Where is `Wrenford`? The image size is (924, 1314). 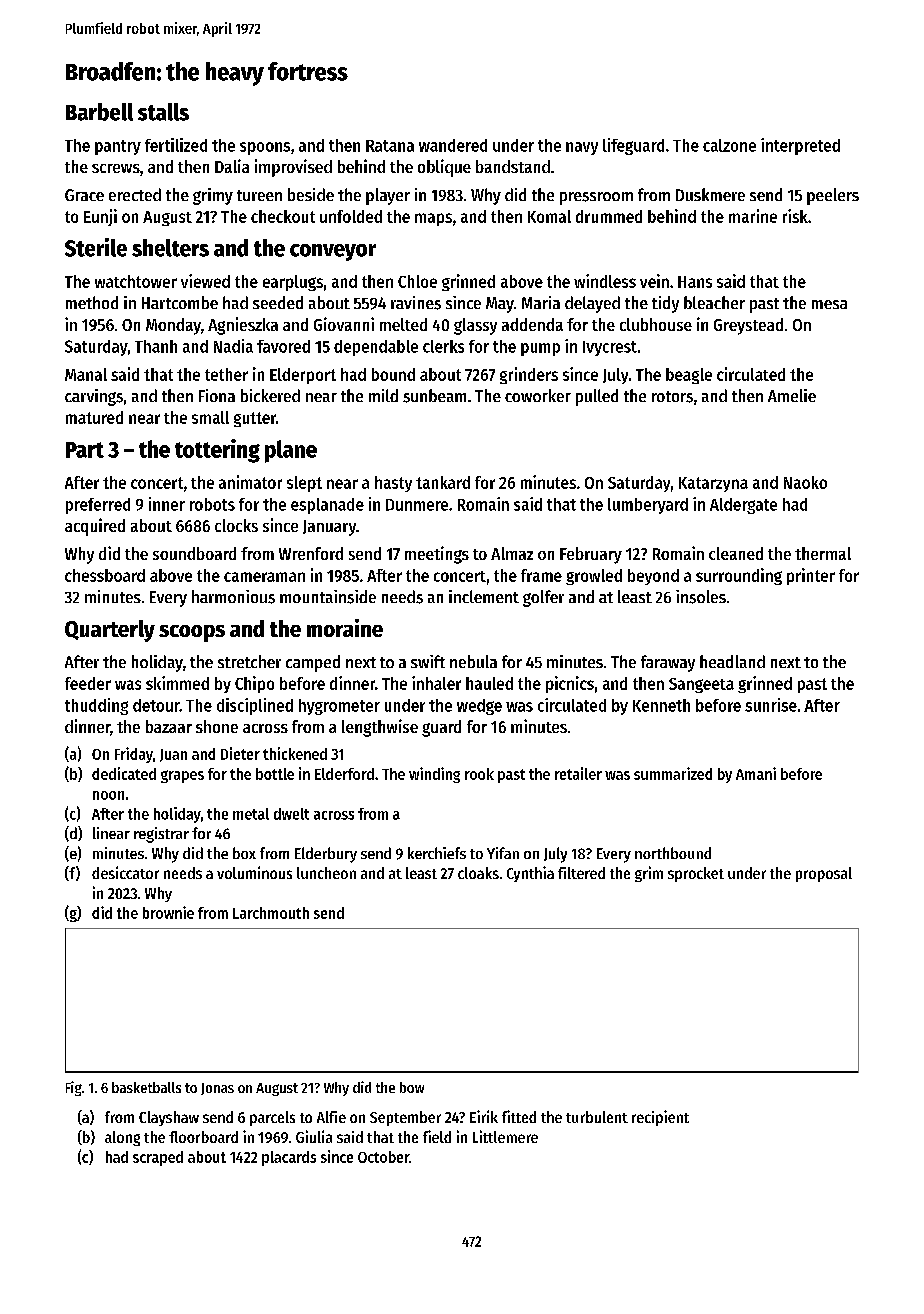 Wrenford is located at coordinates (311, 553).
